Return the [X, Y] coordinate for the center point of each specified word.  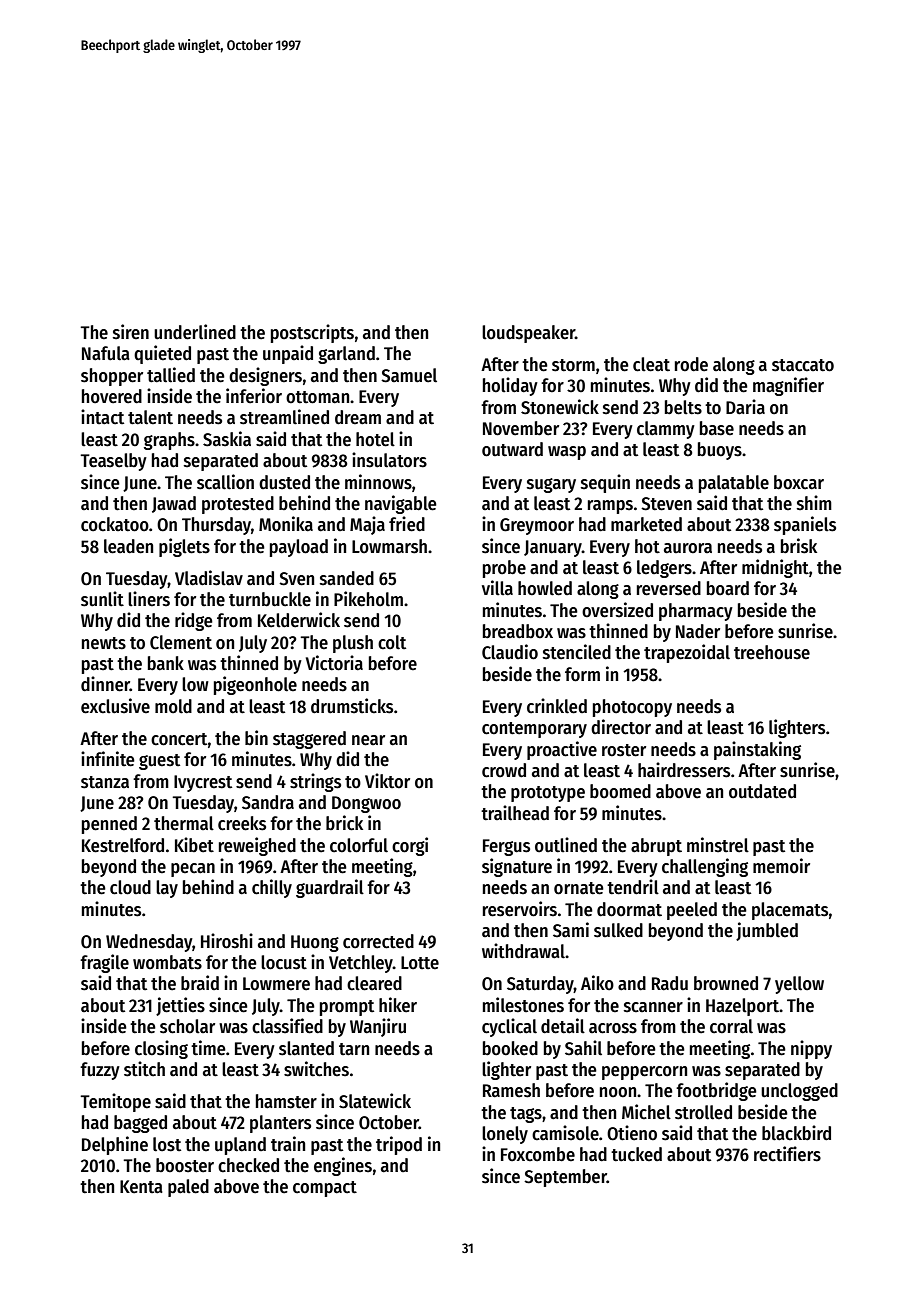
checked [248, 1165]
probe [504, 569]
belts [683, 407]
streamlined [284, 417]
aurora [688, 548]
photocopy [632, 708]
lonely [505, 1135]
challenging [705, 867]
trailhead [515, 813]
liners [149, 599]
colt [392, 642]
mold [173, 706]
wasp [567, 453]
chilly [272, 888]
